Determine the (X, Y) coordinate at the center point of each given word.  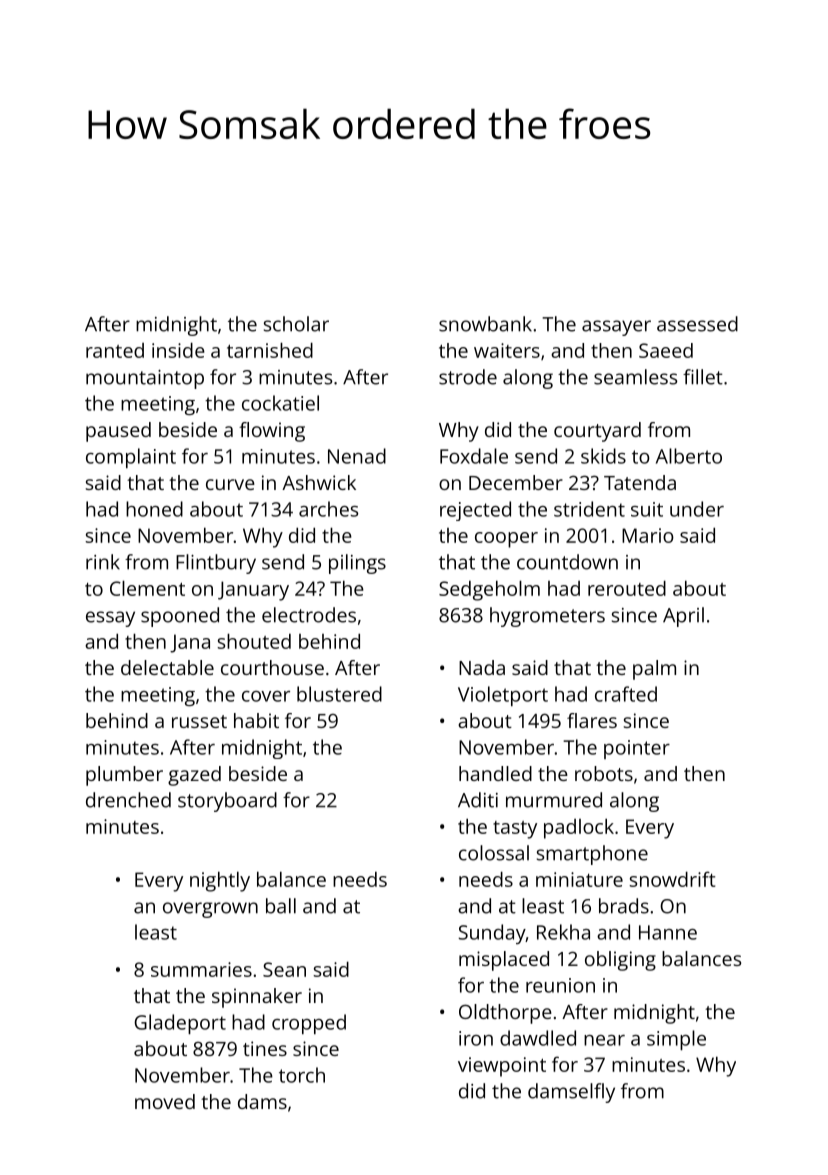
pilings (357, 564)
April (683, 617)
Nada (482, 667)
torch (302, 1075)
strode (468, 377)
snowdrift (672, 879)
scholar (296, 324)
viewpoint (502, 1067)
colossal (494, 853)
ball (281, 906)
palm (654, 670)
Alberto (689, 456)
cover (266, 696)
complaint (131, 458)
